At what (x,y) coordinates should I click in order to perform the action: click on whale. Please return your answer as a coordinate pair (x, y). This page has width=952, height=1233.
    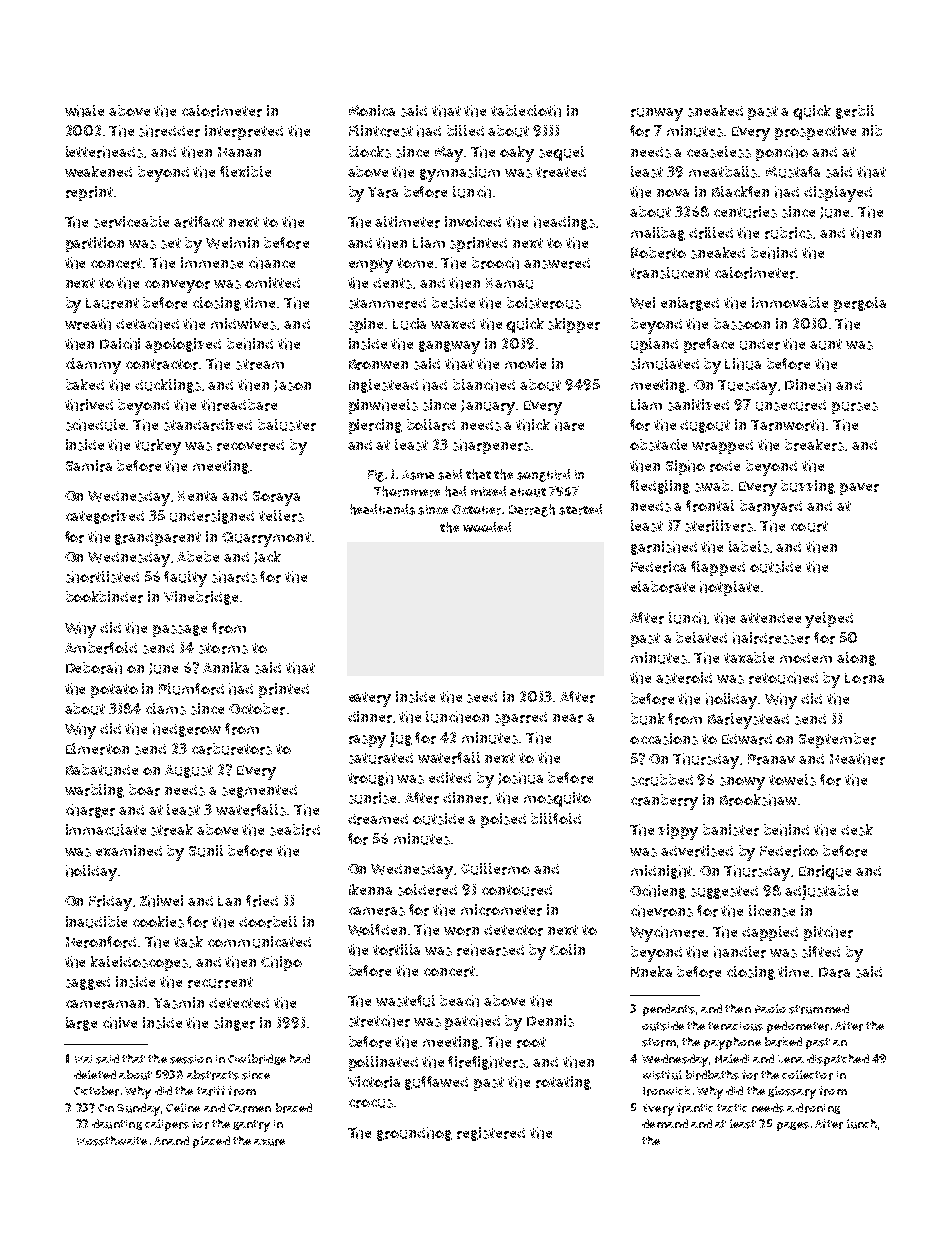
    Looking at the image, I should click on (84, 111).
